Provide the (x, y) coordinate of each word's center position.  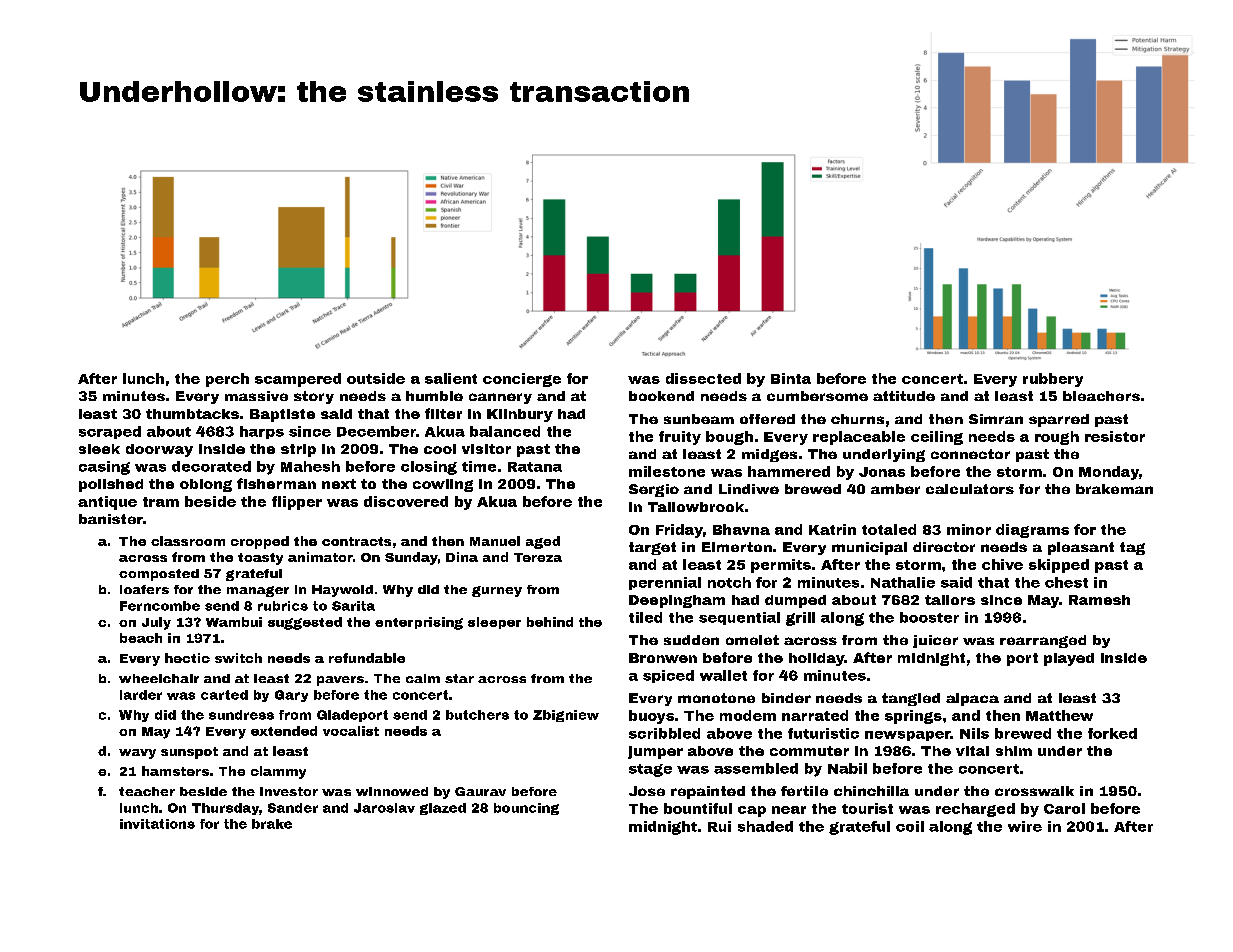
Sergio (654, 490)
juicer (935, 641)
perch (227, 380)
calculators (970, 489)
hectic (187, 658)
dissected (703, 378)
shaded (765, 826)
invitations (157, 824)
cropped (260, 542)
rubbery (1053, 380)
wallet (723, 675)
